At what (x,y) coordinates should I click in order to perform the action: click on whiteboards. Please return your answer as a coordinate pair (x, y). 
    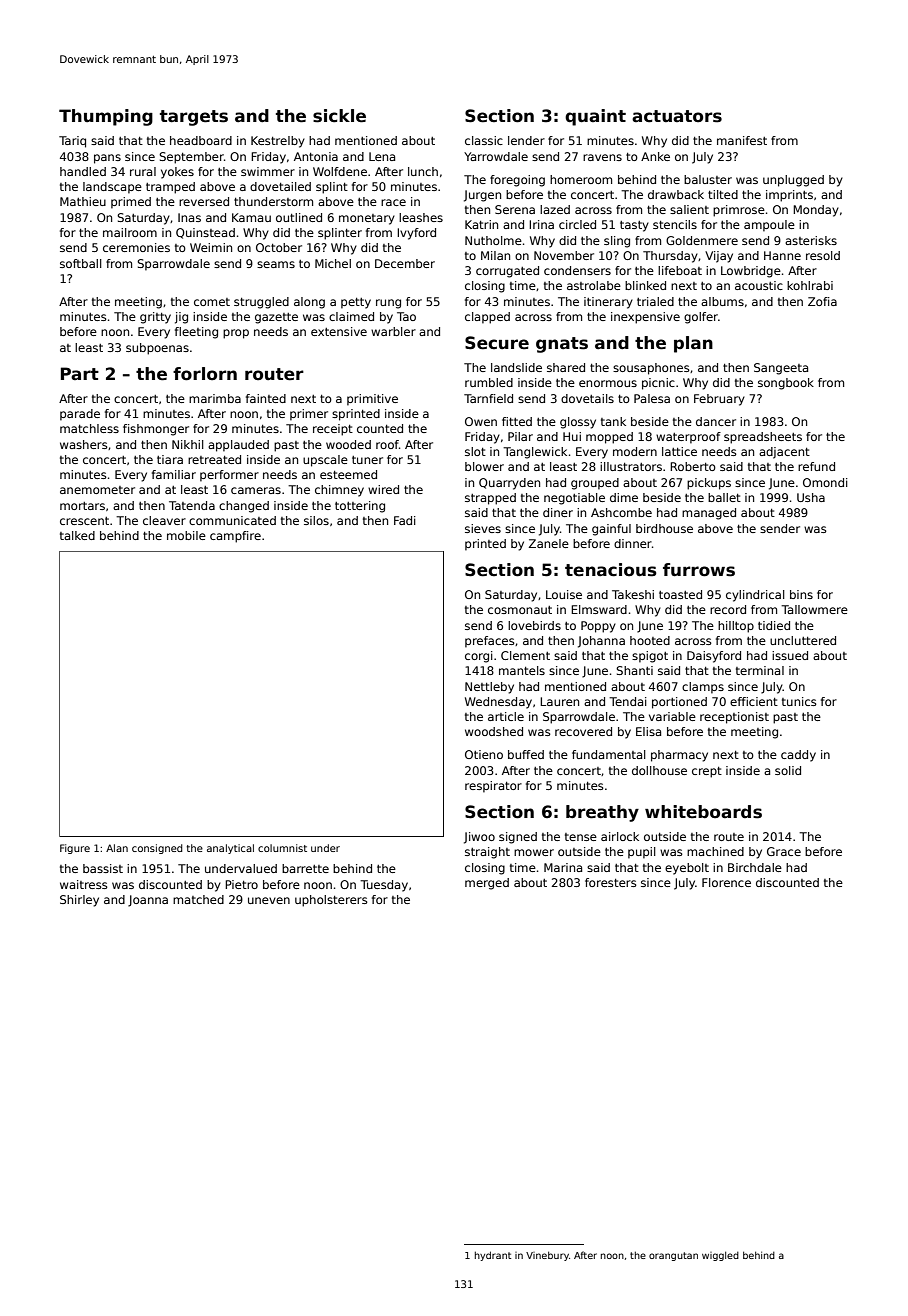
    Looking at the image, I should click on (703, 812).
